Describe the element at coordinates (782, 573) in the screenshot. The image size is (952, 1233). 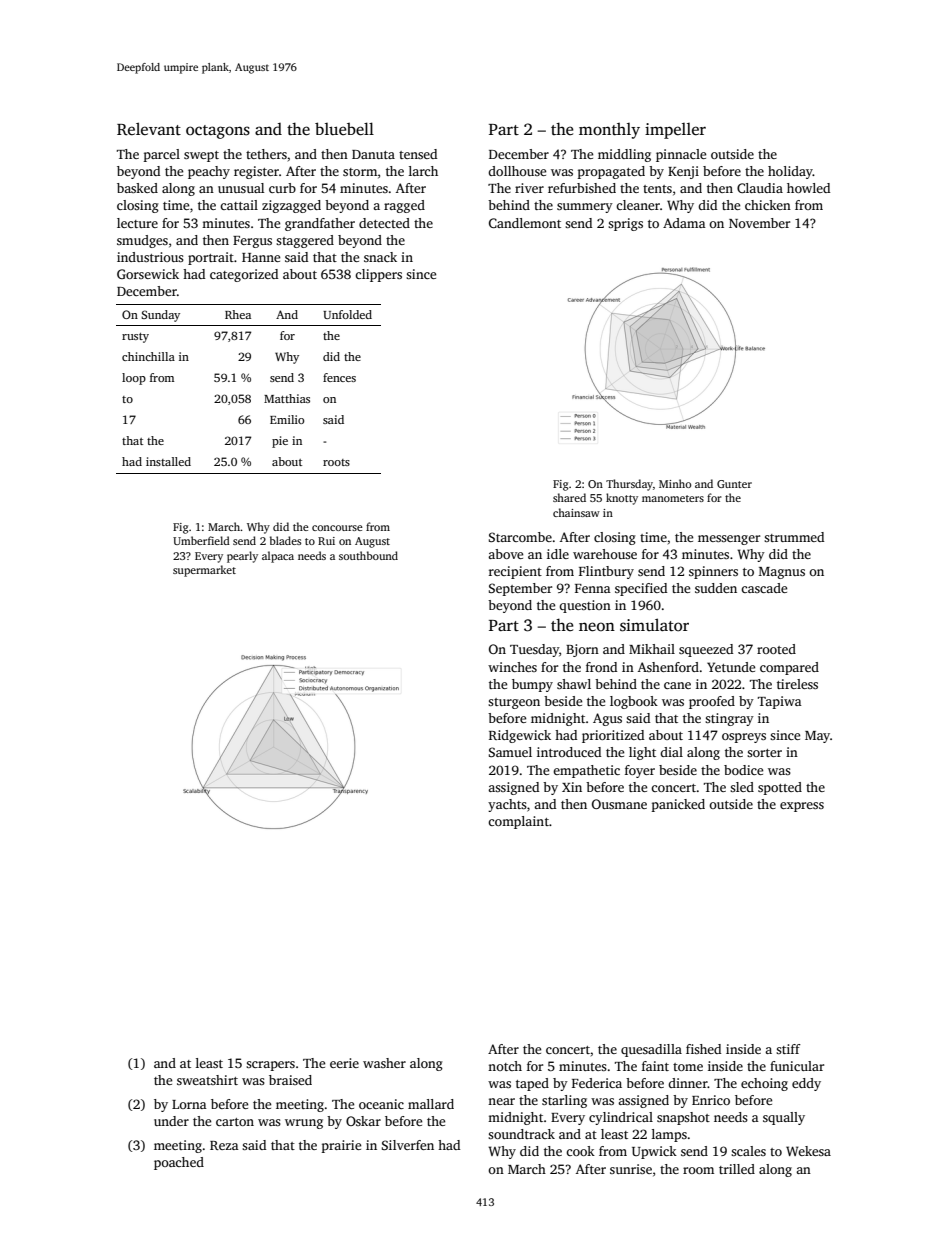
I see `Magnus` at that location.
